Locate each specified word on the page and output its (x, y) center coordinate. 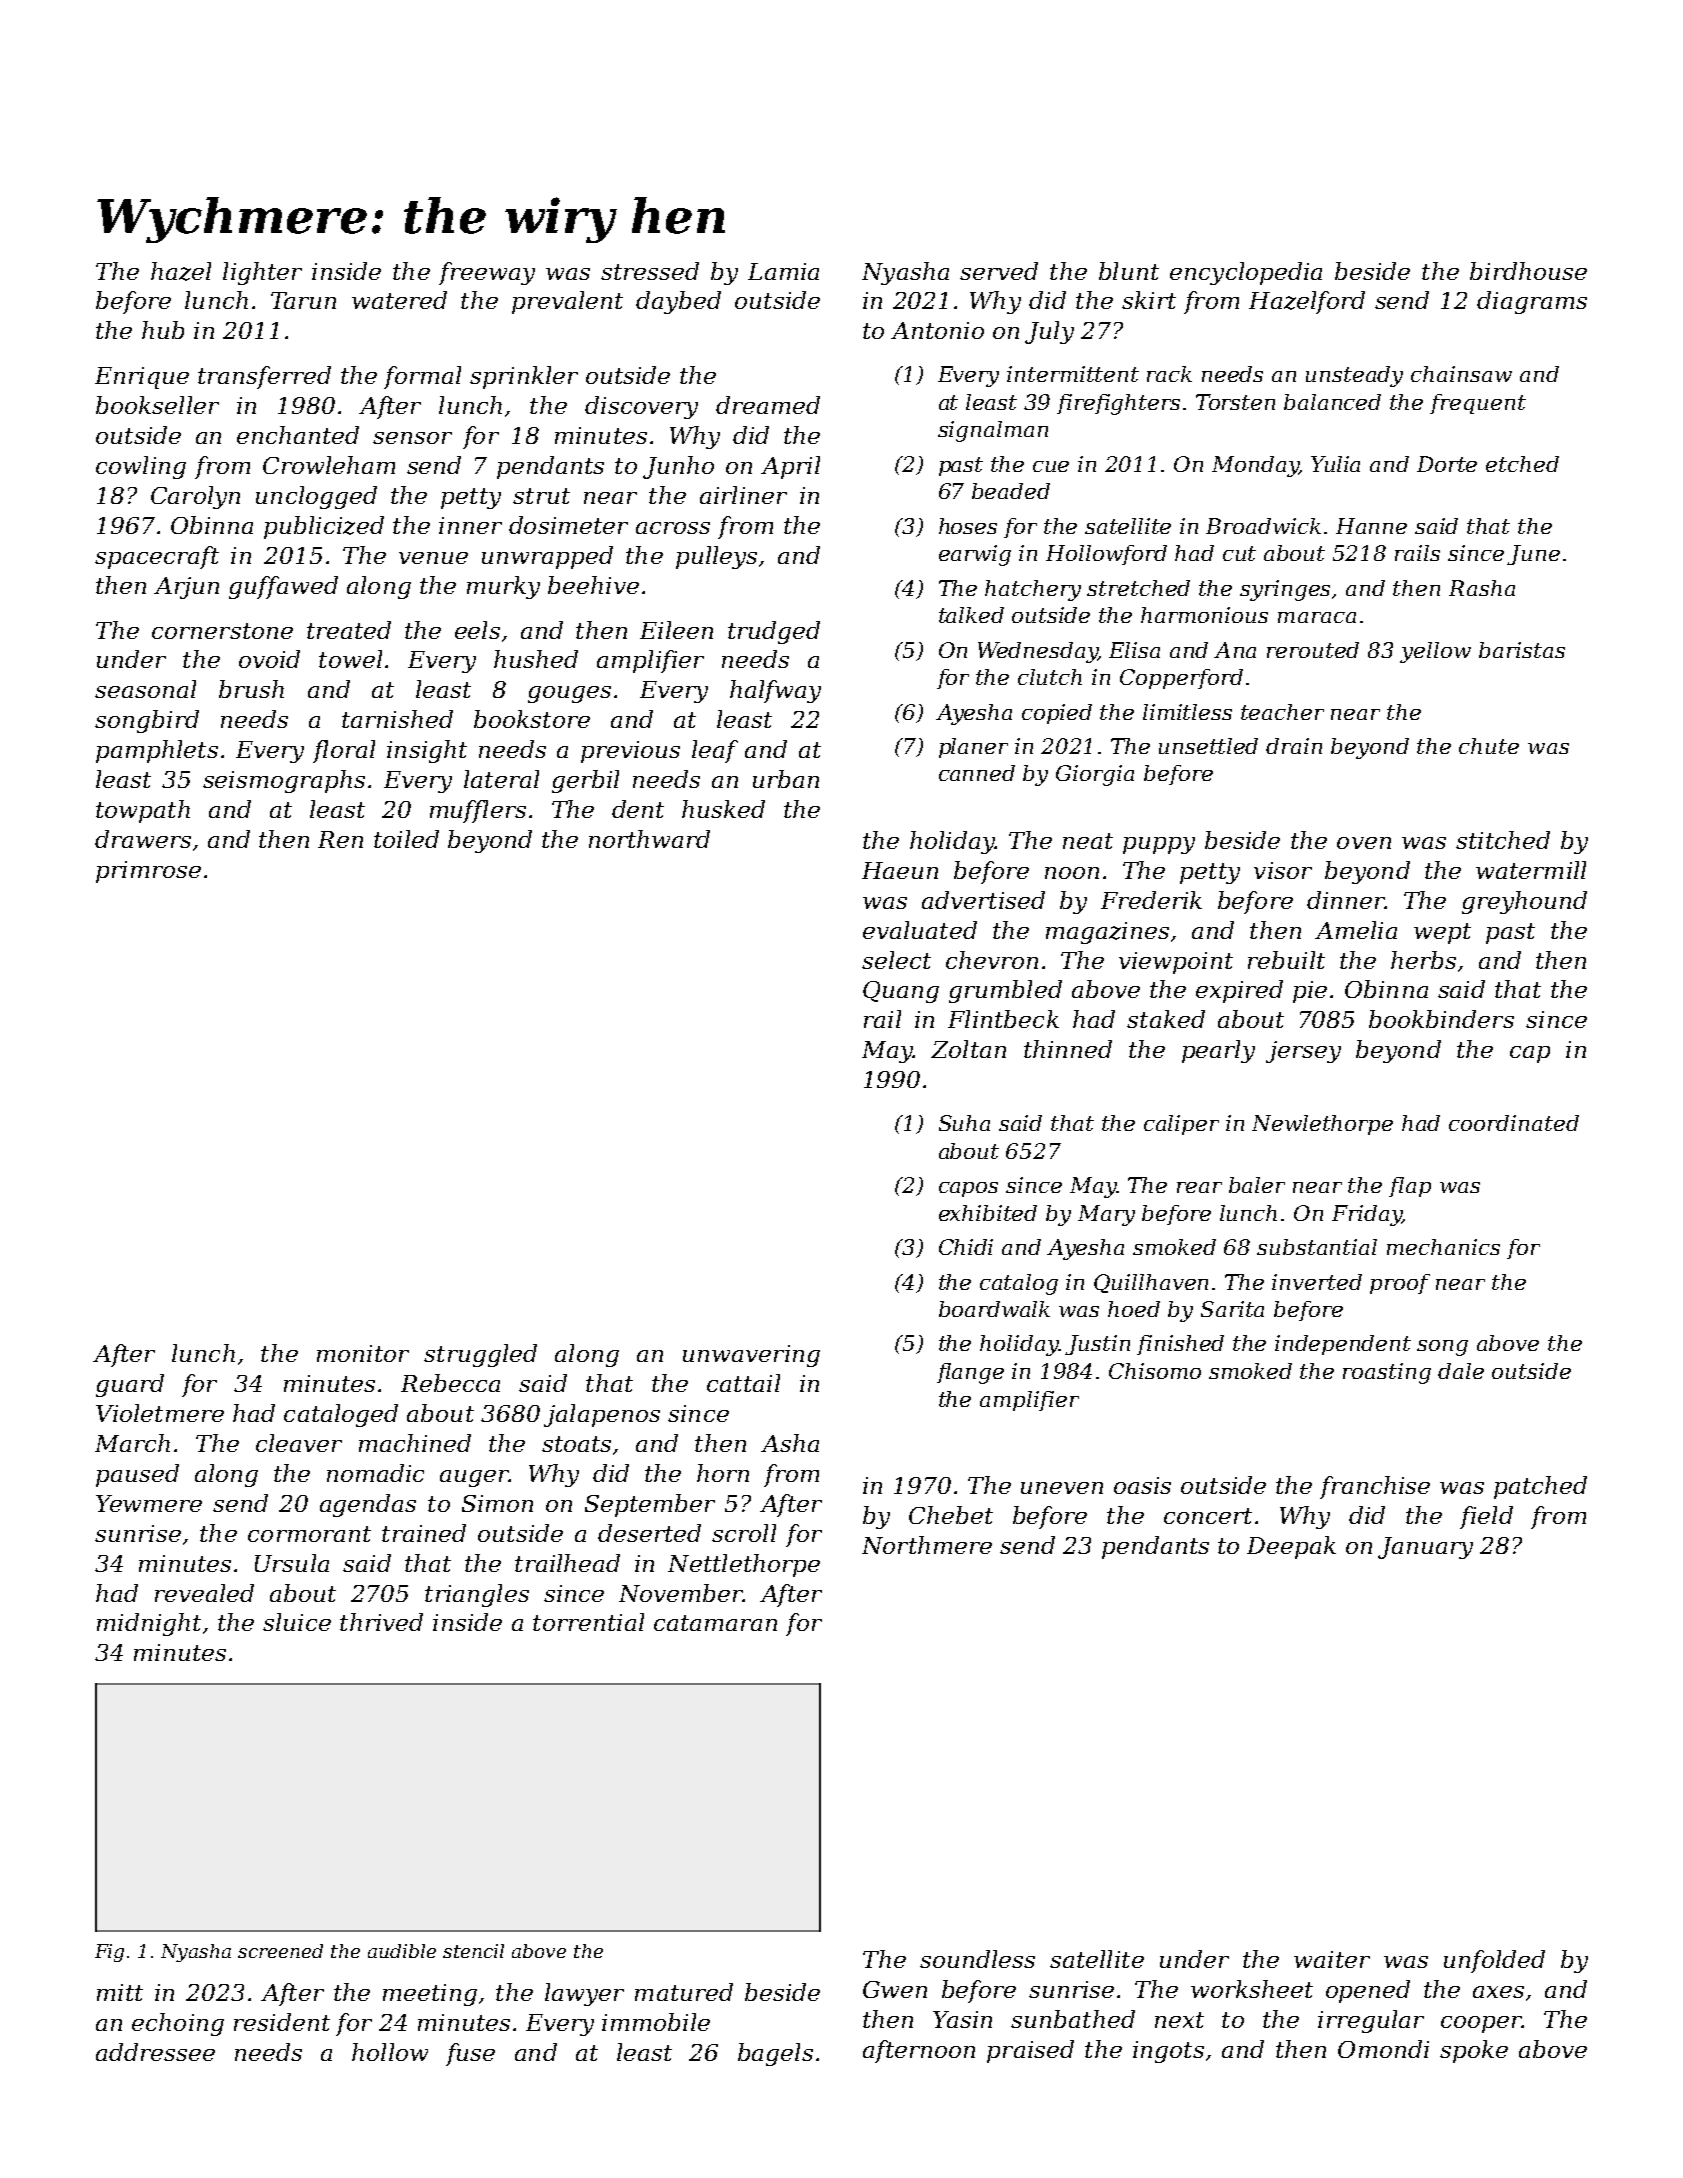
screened (280, 1951)
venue (433, 558)
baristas (1522, 650)
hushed (536, 659)
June (1533, 555)
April (790, 467)
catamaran (715, 1623)
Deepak (1291, 1547)
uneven (1062, 1488)
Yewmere (149, 1503)
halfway (775, 691)
